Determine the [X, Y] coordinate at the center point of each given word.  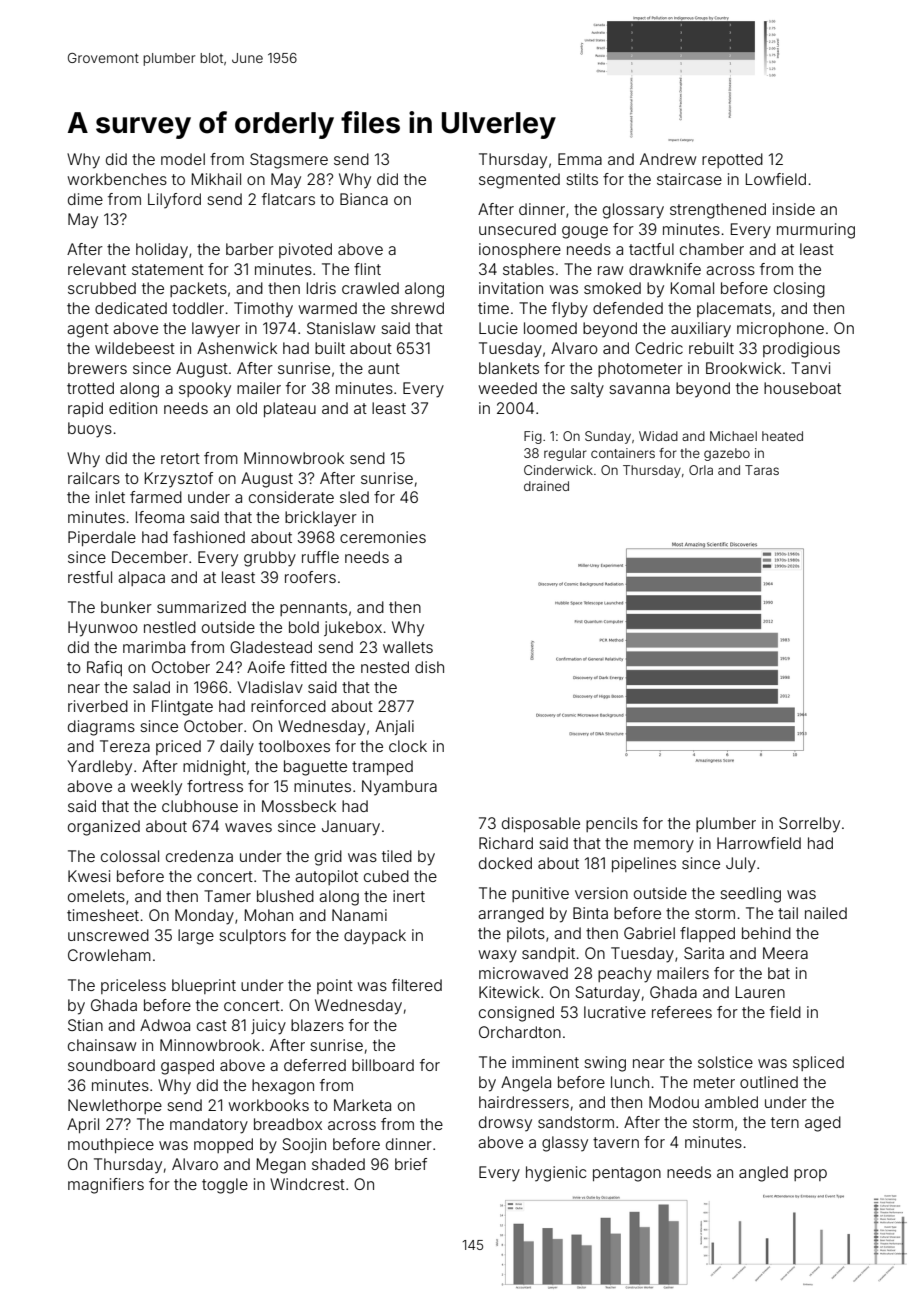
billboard [383, 1065]
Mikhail [216, 179]
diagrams [101, 728]
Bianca [364, 199]
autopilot [326, 877]
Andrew [668, 159]
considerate [291, 497]
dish [429, 667]
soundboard [111, 1065]
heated [782, 436]
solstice [725, 1062]
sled [354, 497]
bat [779, 973]
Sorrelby [809, 825]
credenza [199, 856]
